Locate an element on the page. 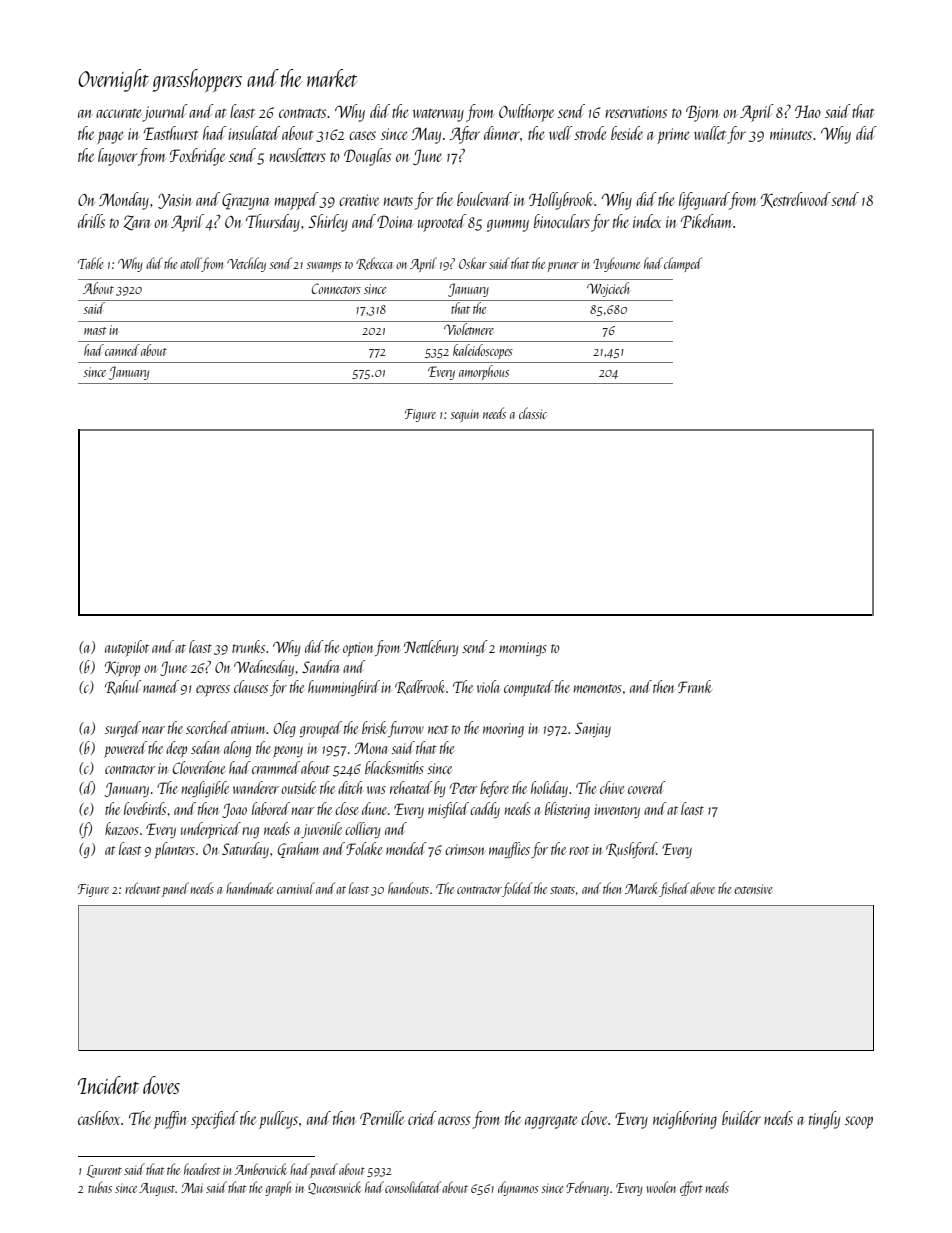 The width and height of the page is (952, 1233). contracts is located at coordinates (302, 113).
